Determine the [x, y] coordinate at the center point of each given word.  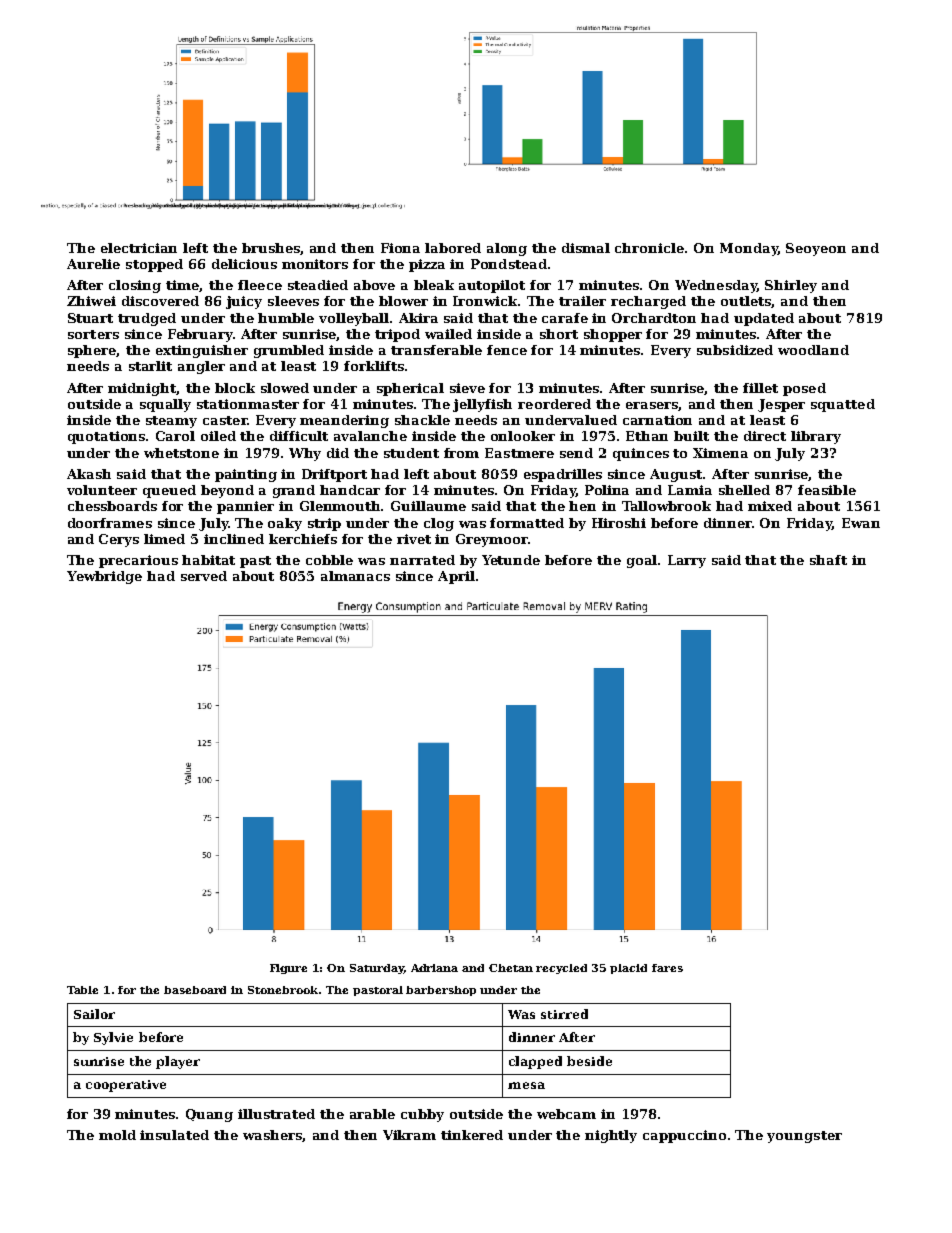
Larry [687, 561]
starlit [150, 366]
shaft [828, 560]
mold [117, 1135]
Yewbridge [104, 577]
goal [643, 561]
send [576, 453]
